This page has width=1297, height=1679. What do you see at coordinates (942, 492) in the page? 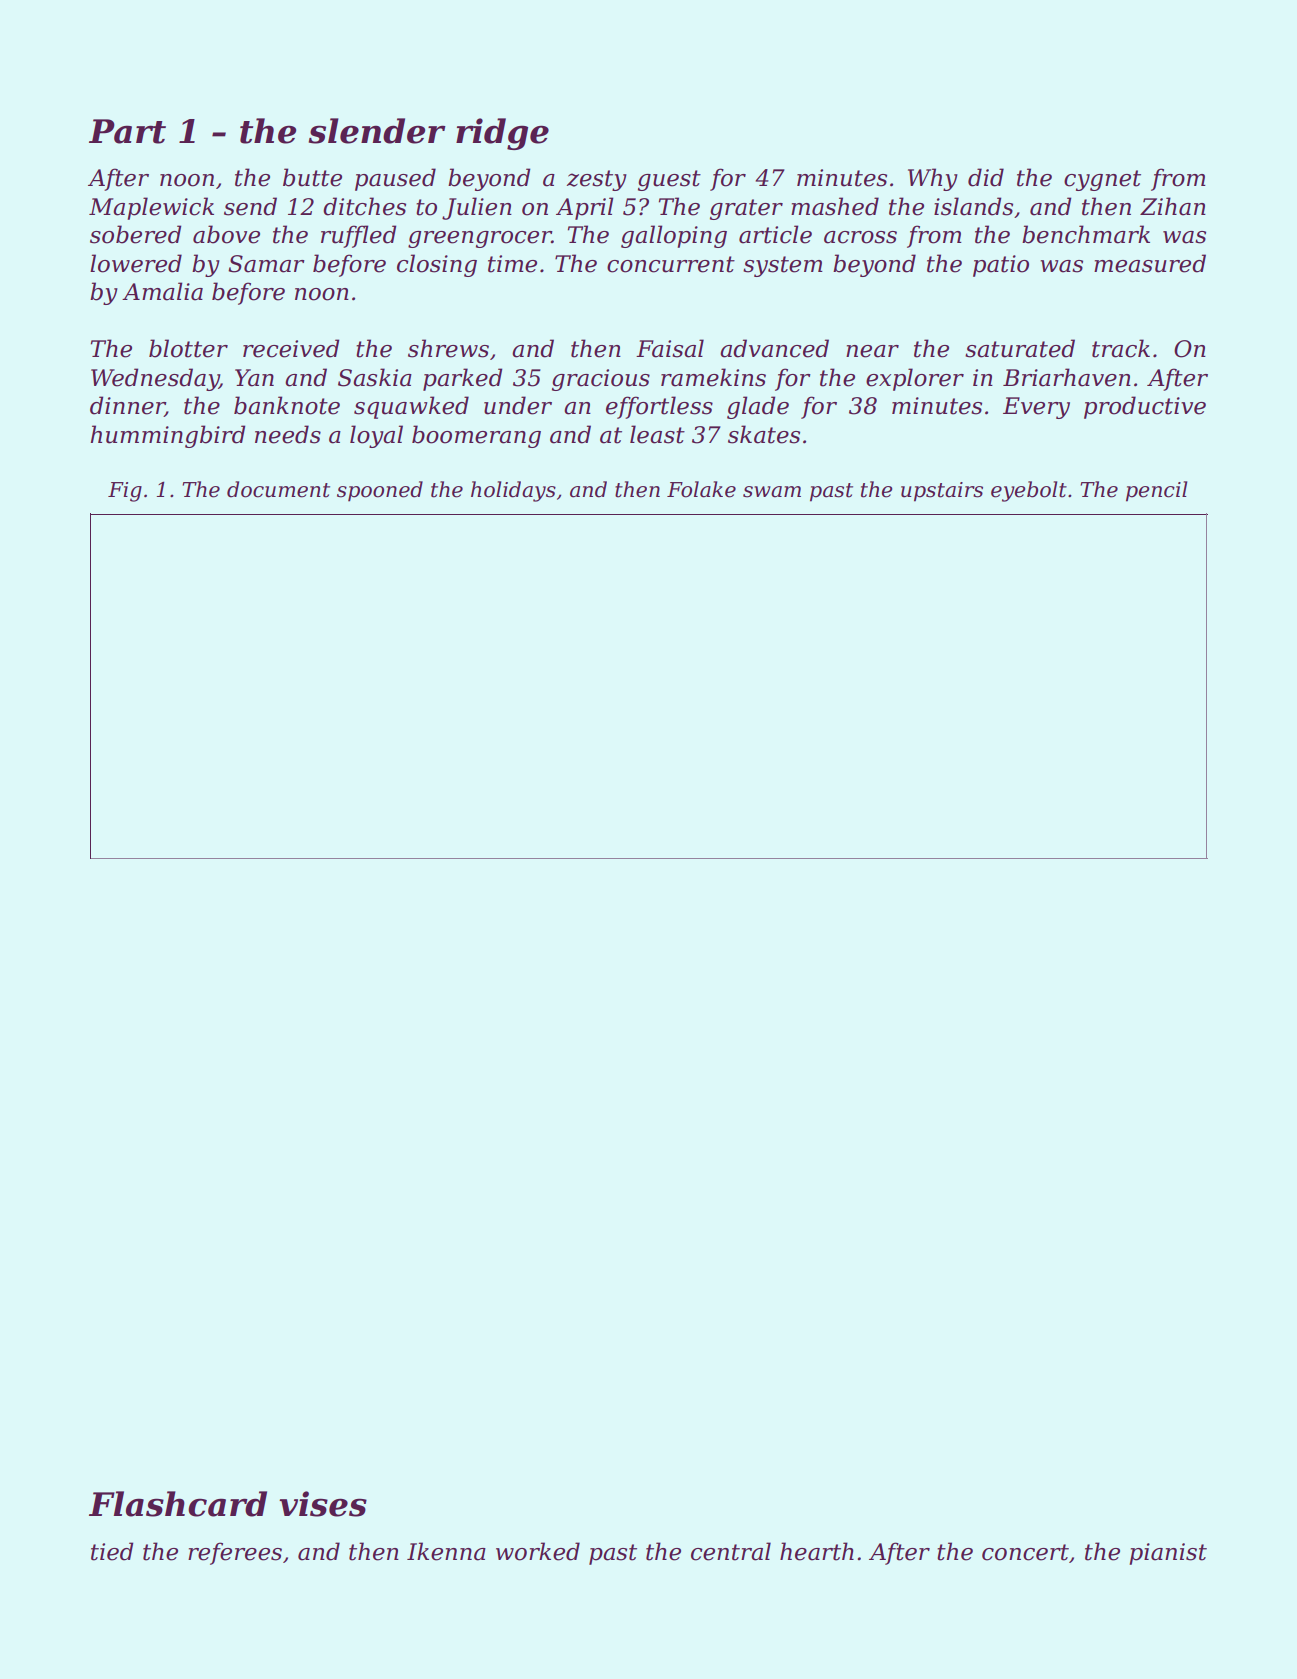
I see `upstairs` at bounding box center [942, 492].
